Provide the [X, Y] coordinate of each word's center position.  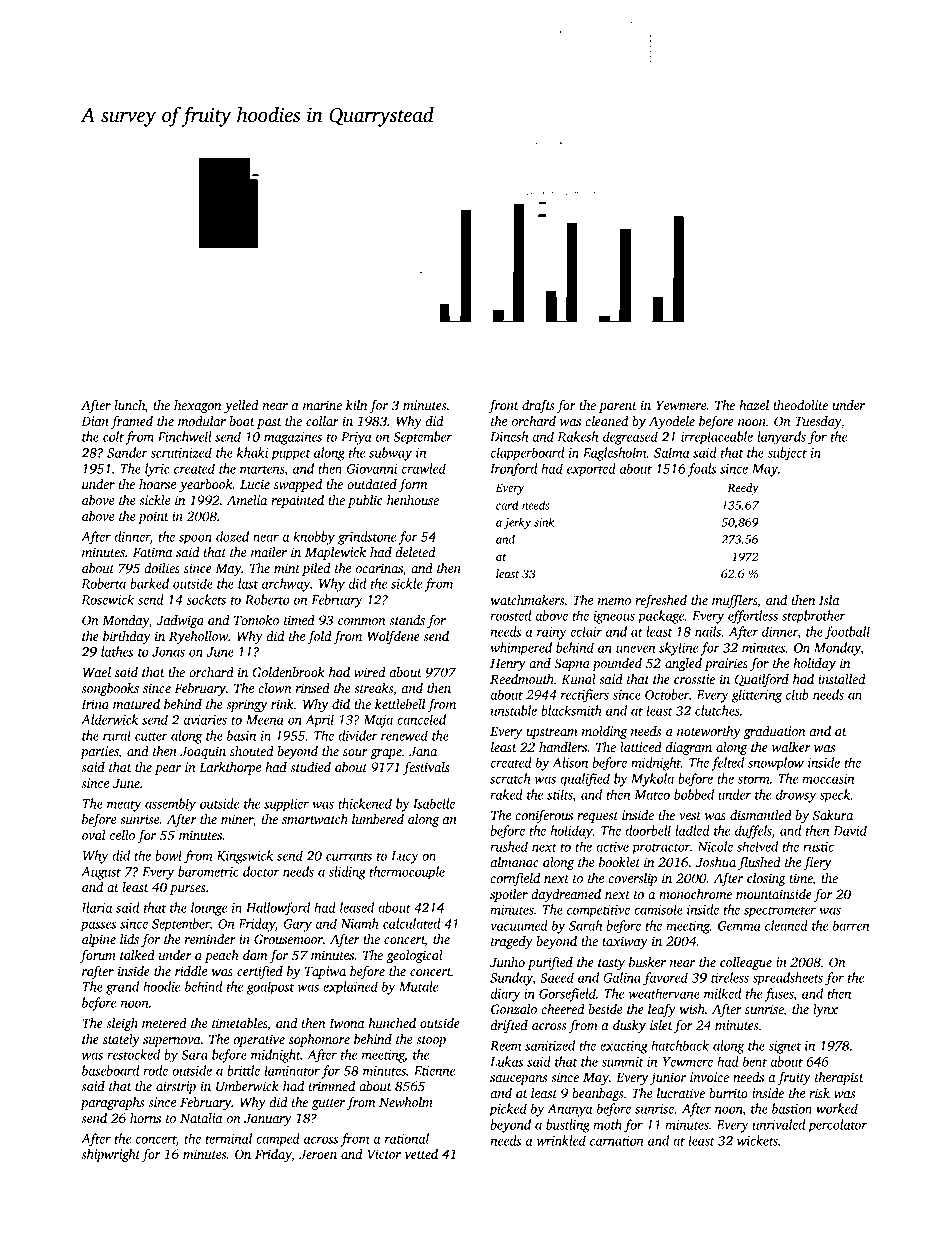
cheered [563, 1009]
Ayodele [672, 422]
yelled [241, 406]
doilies [162, 568]
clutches [717, 710]
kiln [356, 405]
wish [692, 1009]
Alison [570, 762]
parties [99, 752]
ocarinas [379, 568]
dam [255, 955]
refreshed [661, 601]
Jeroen [318, 1154]
